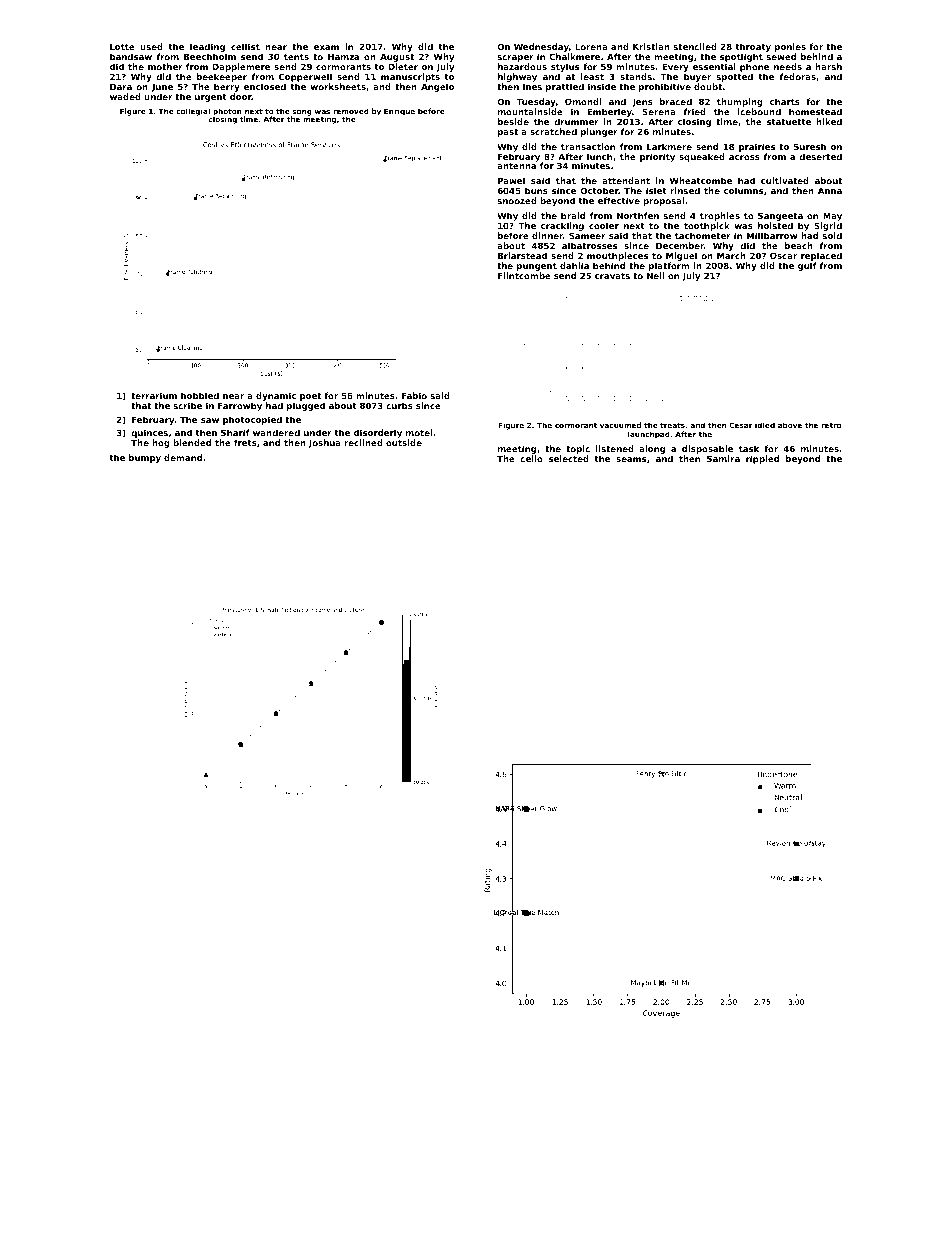  Describe the element at coordinates (511, 180) in the screenshot. I see `Pawel` at that location.
